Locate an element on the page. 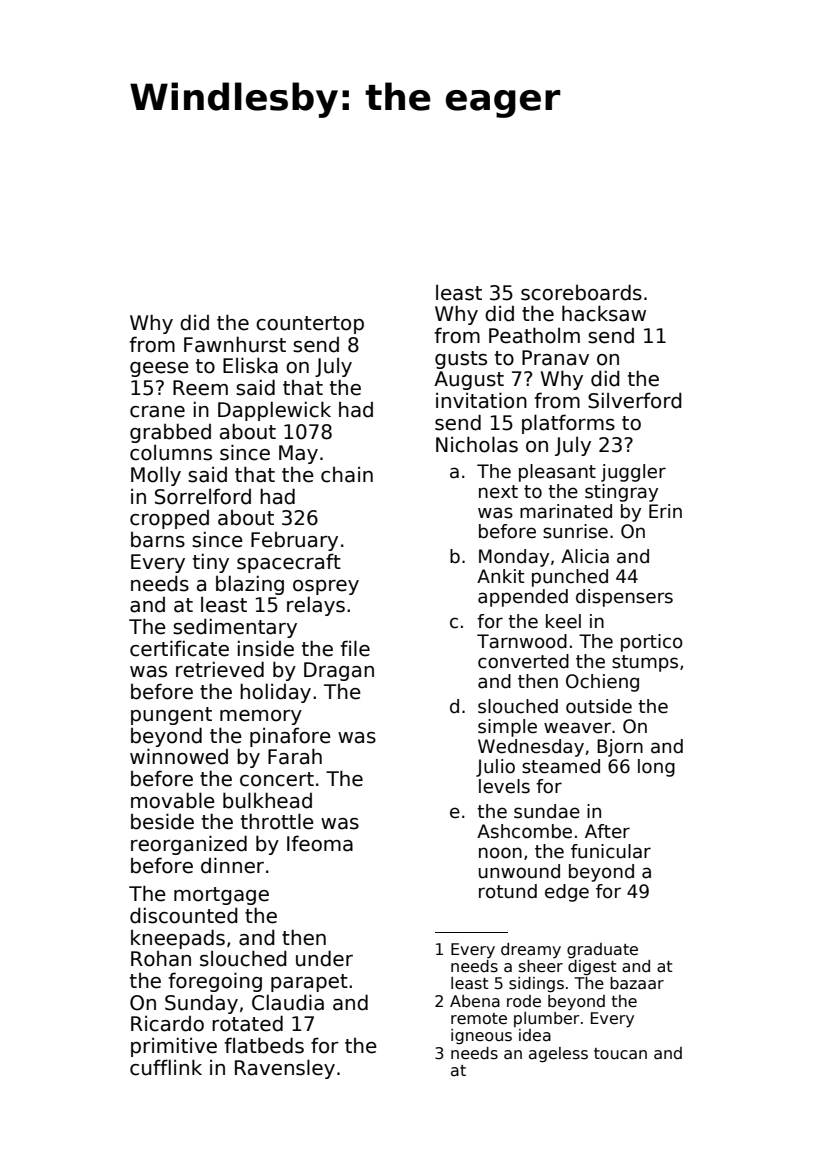  Fawnhurst is located at coordinates (235, 344).
